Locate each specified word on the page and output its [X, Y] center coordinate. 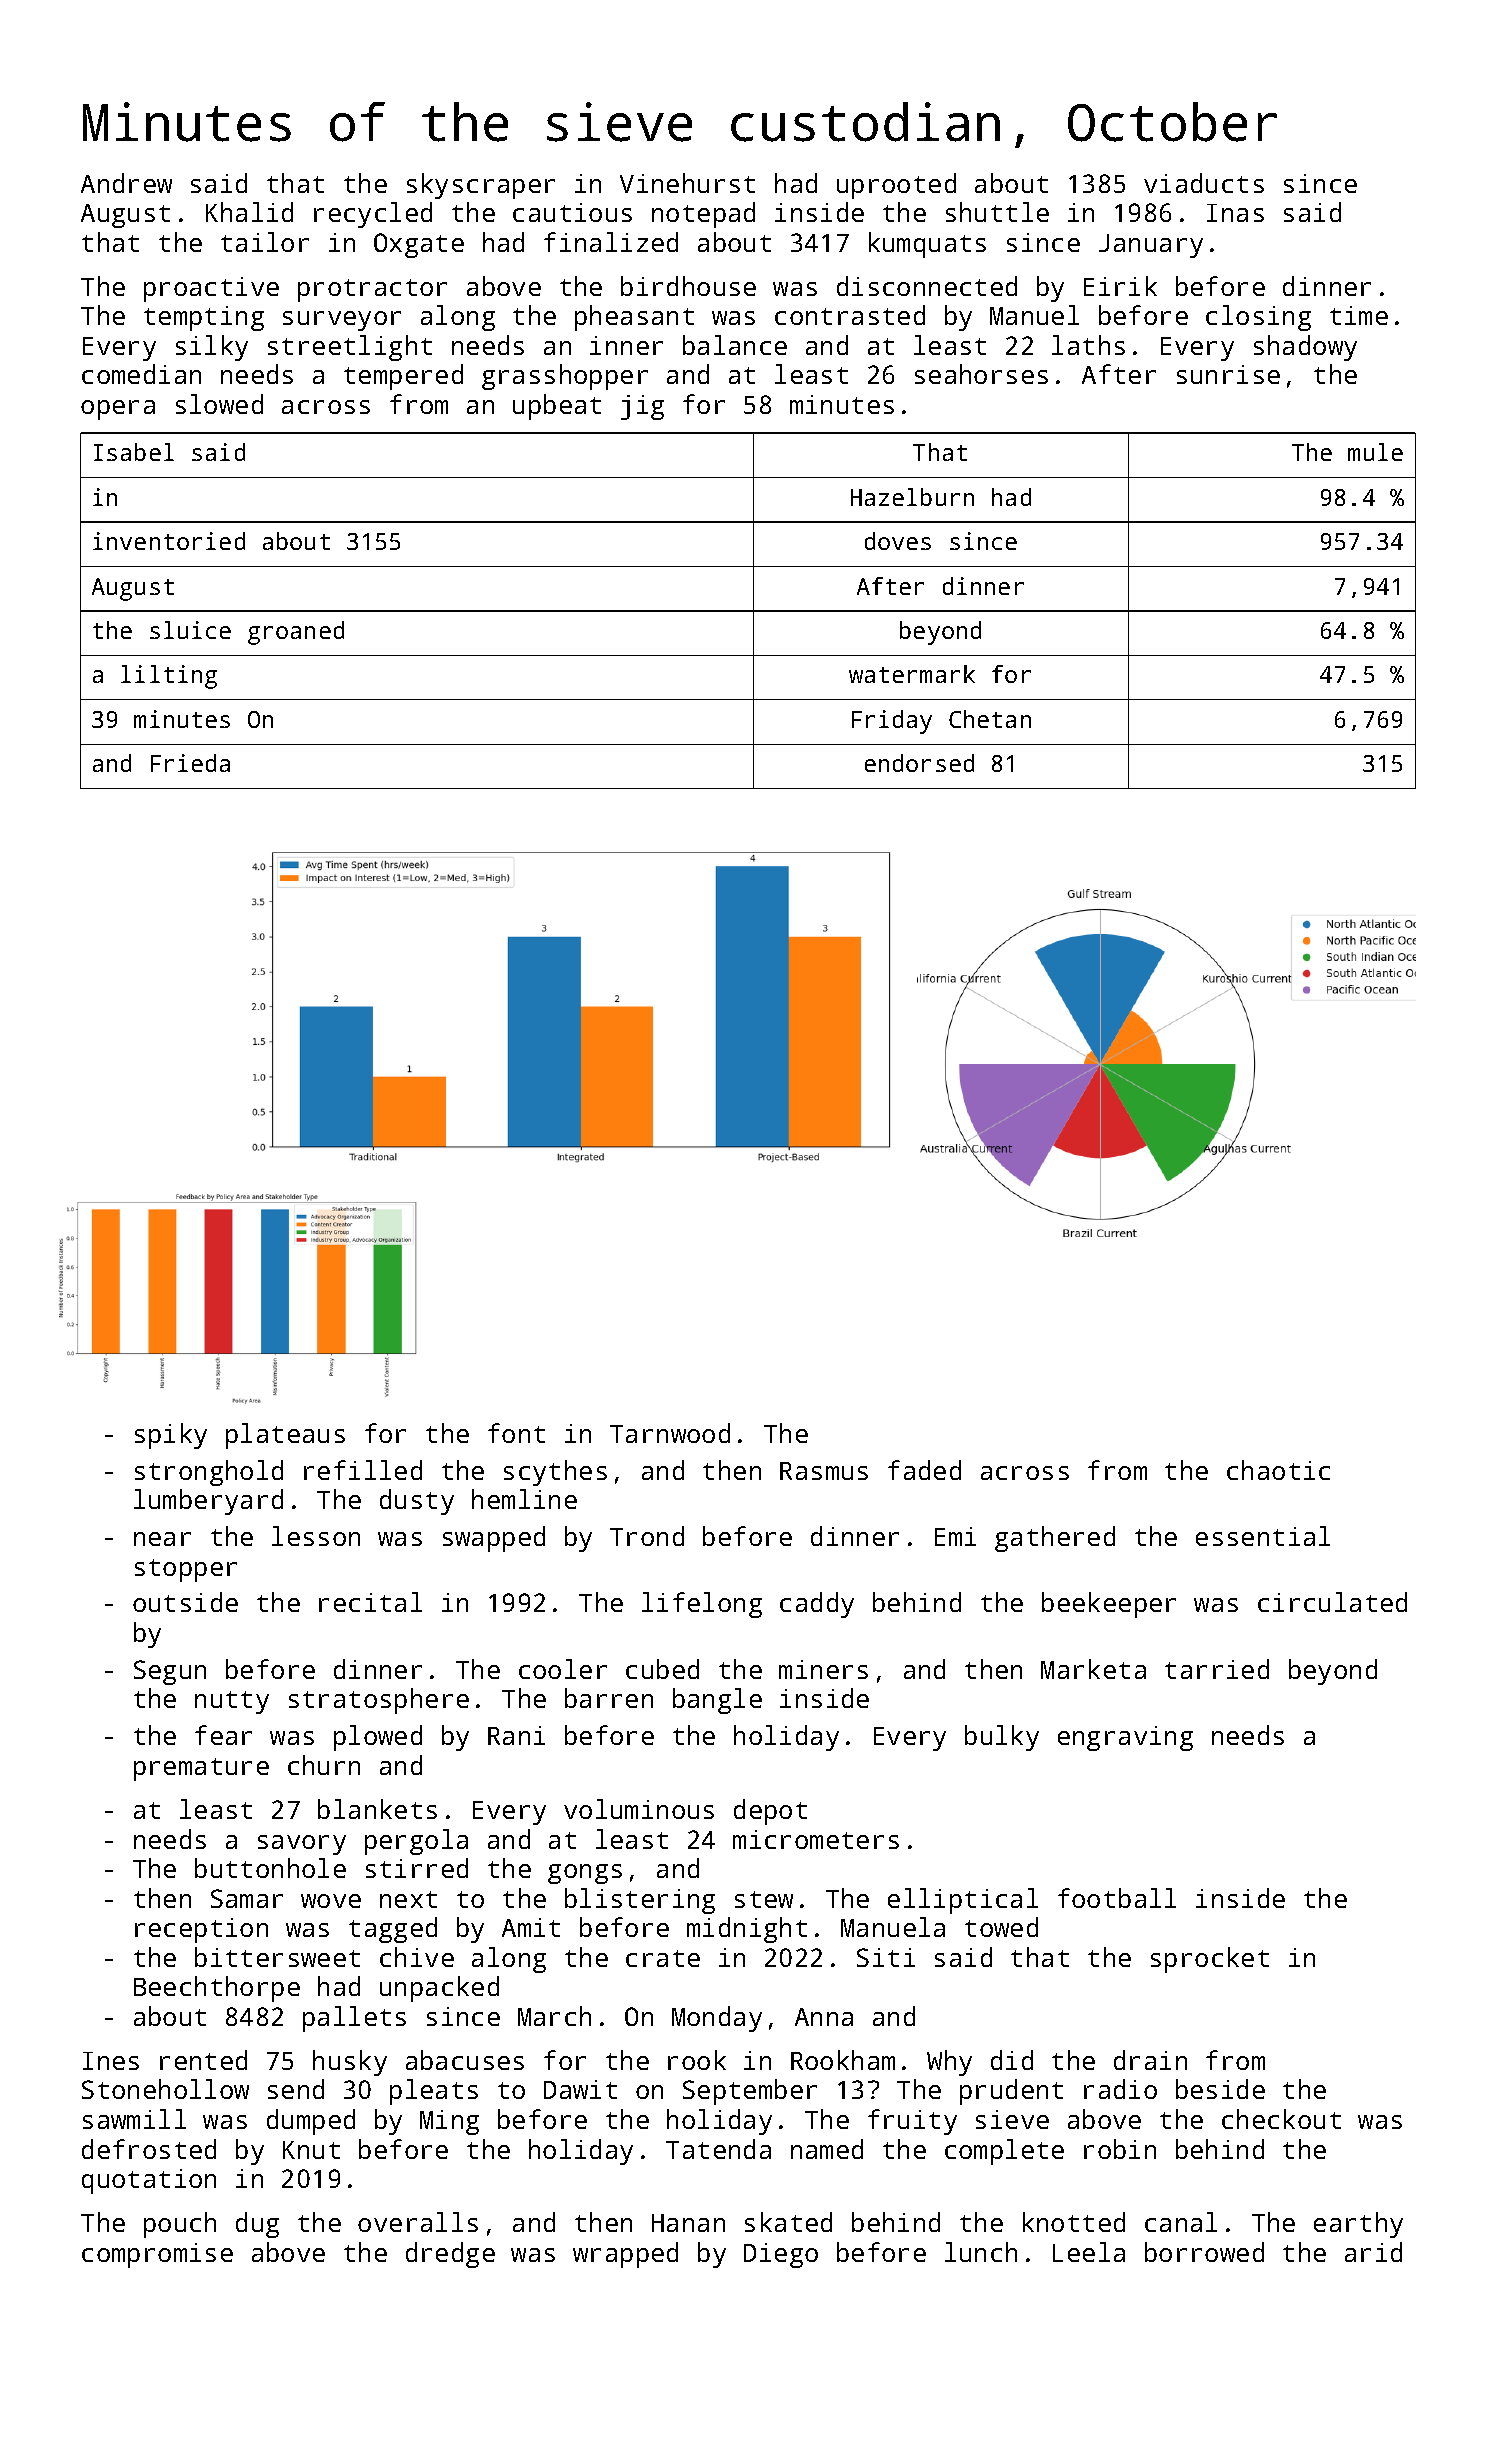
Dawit [580, 2089]
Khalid [249, 212]
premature [201, 1769]
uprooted [896, 186]
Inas [1235, 213]
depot [770, 1812]
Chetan [990, 719]
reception [201, 1930]
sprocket [1210, 1960]
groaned [296, 633]
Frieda [190, 763]
